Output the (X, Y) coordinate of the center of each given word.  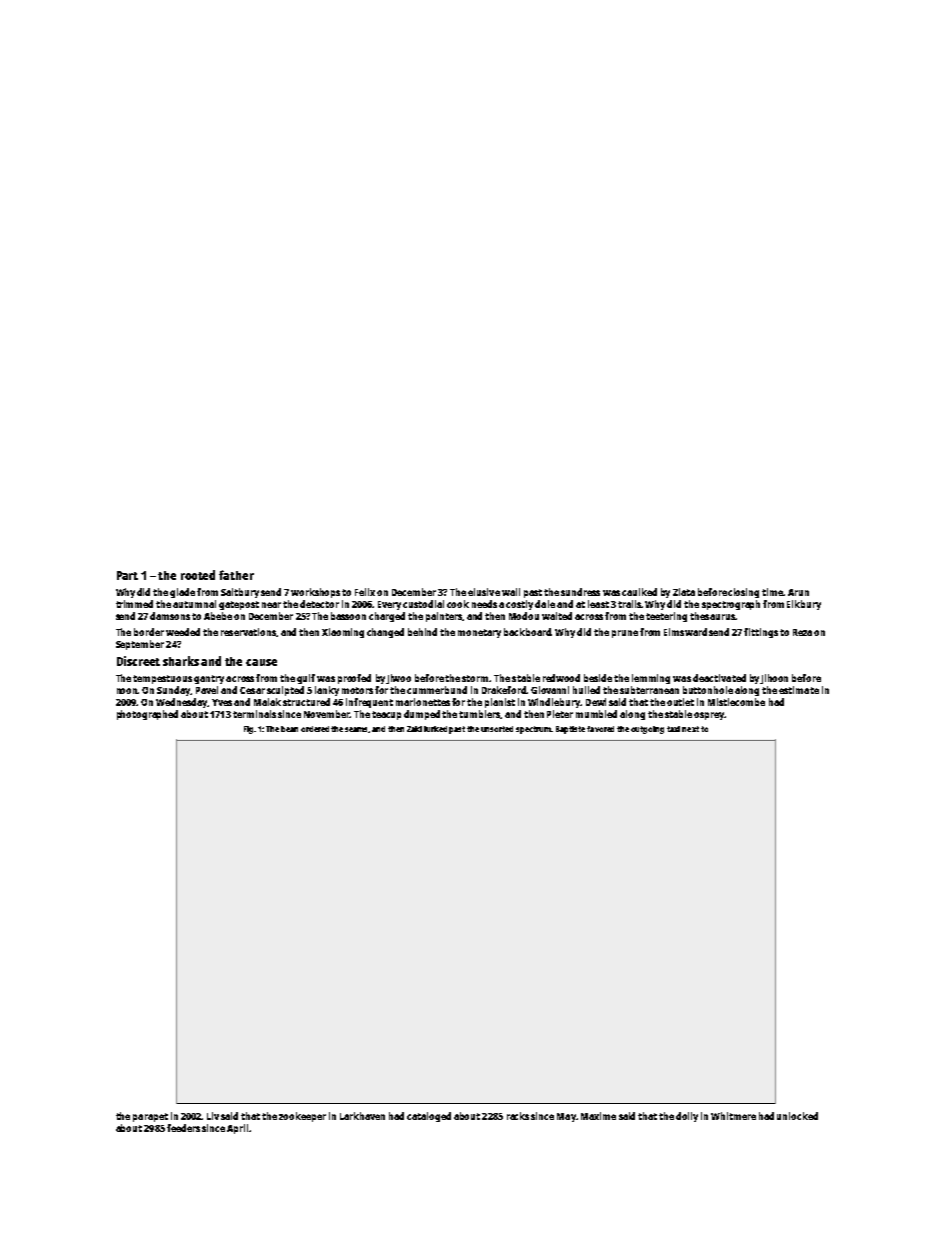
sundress (580, 592)
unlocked (797, 1116)
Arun (798, 592)
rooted (198, 575)
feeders (183, 1128)
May (566, 1117)
